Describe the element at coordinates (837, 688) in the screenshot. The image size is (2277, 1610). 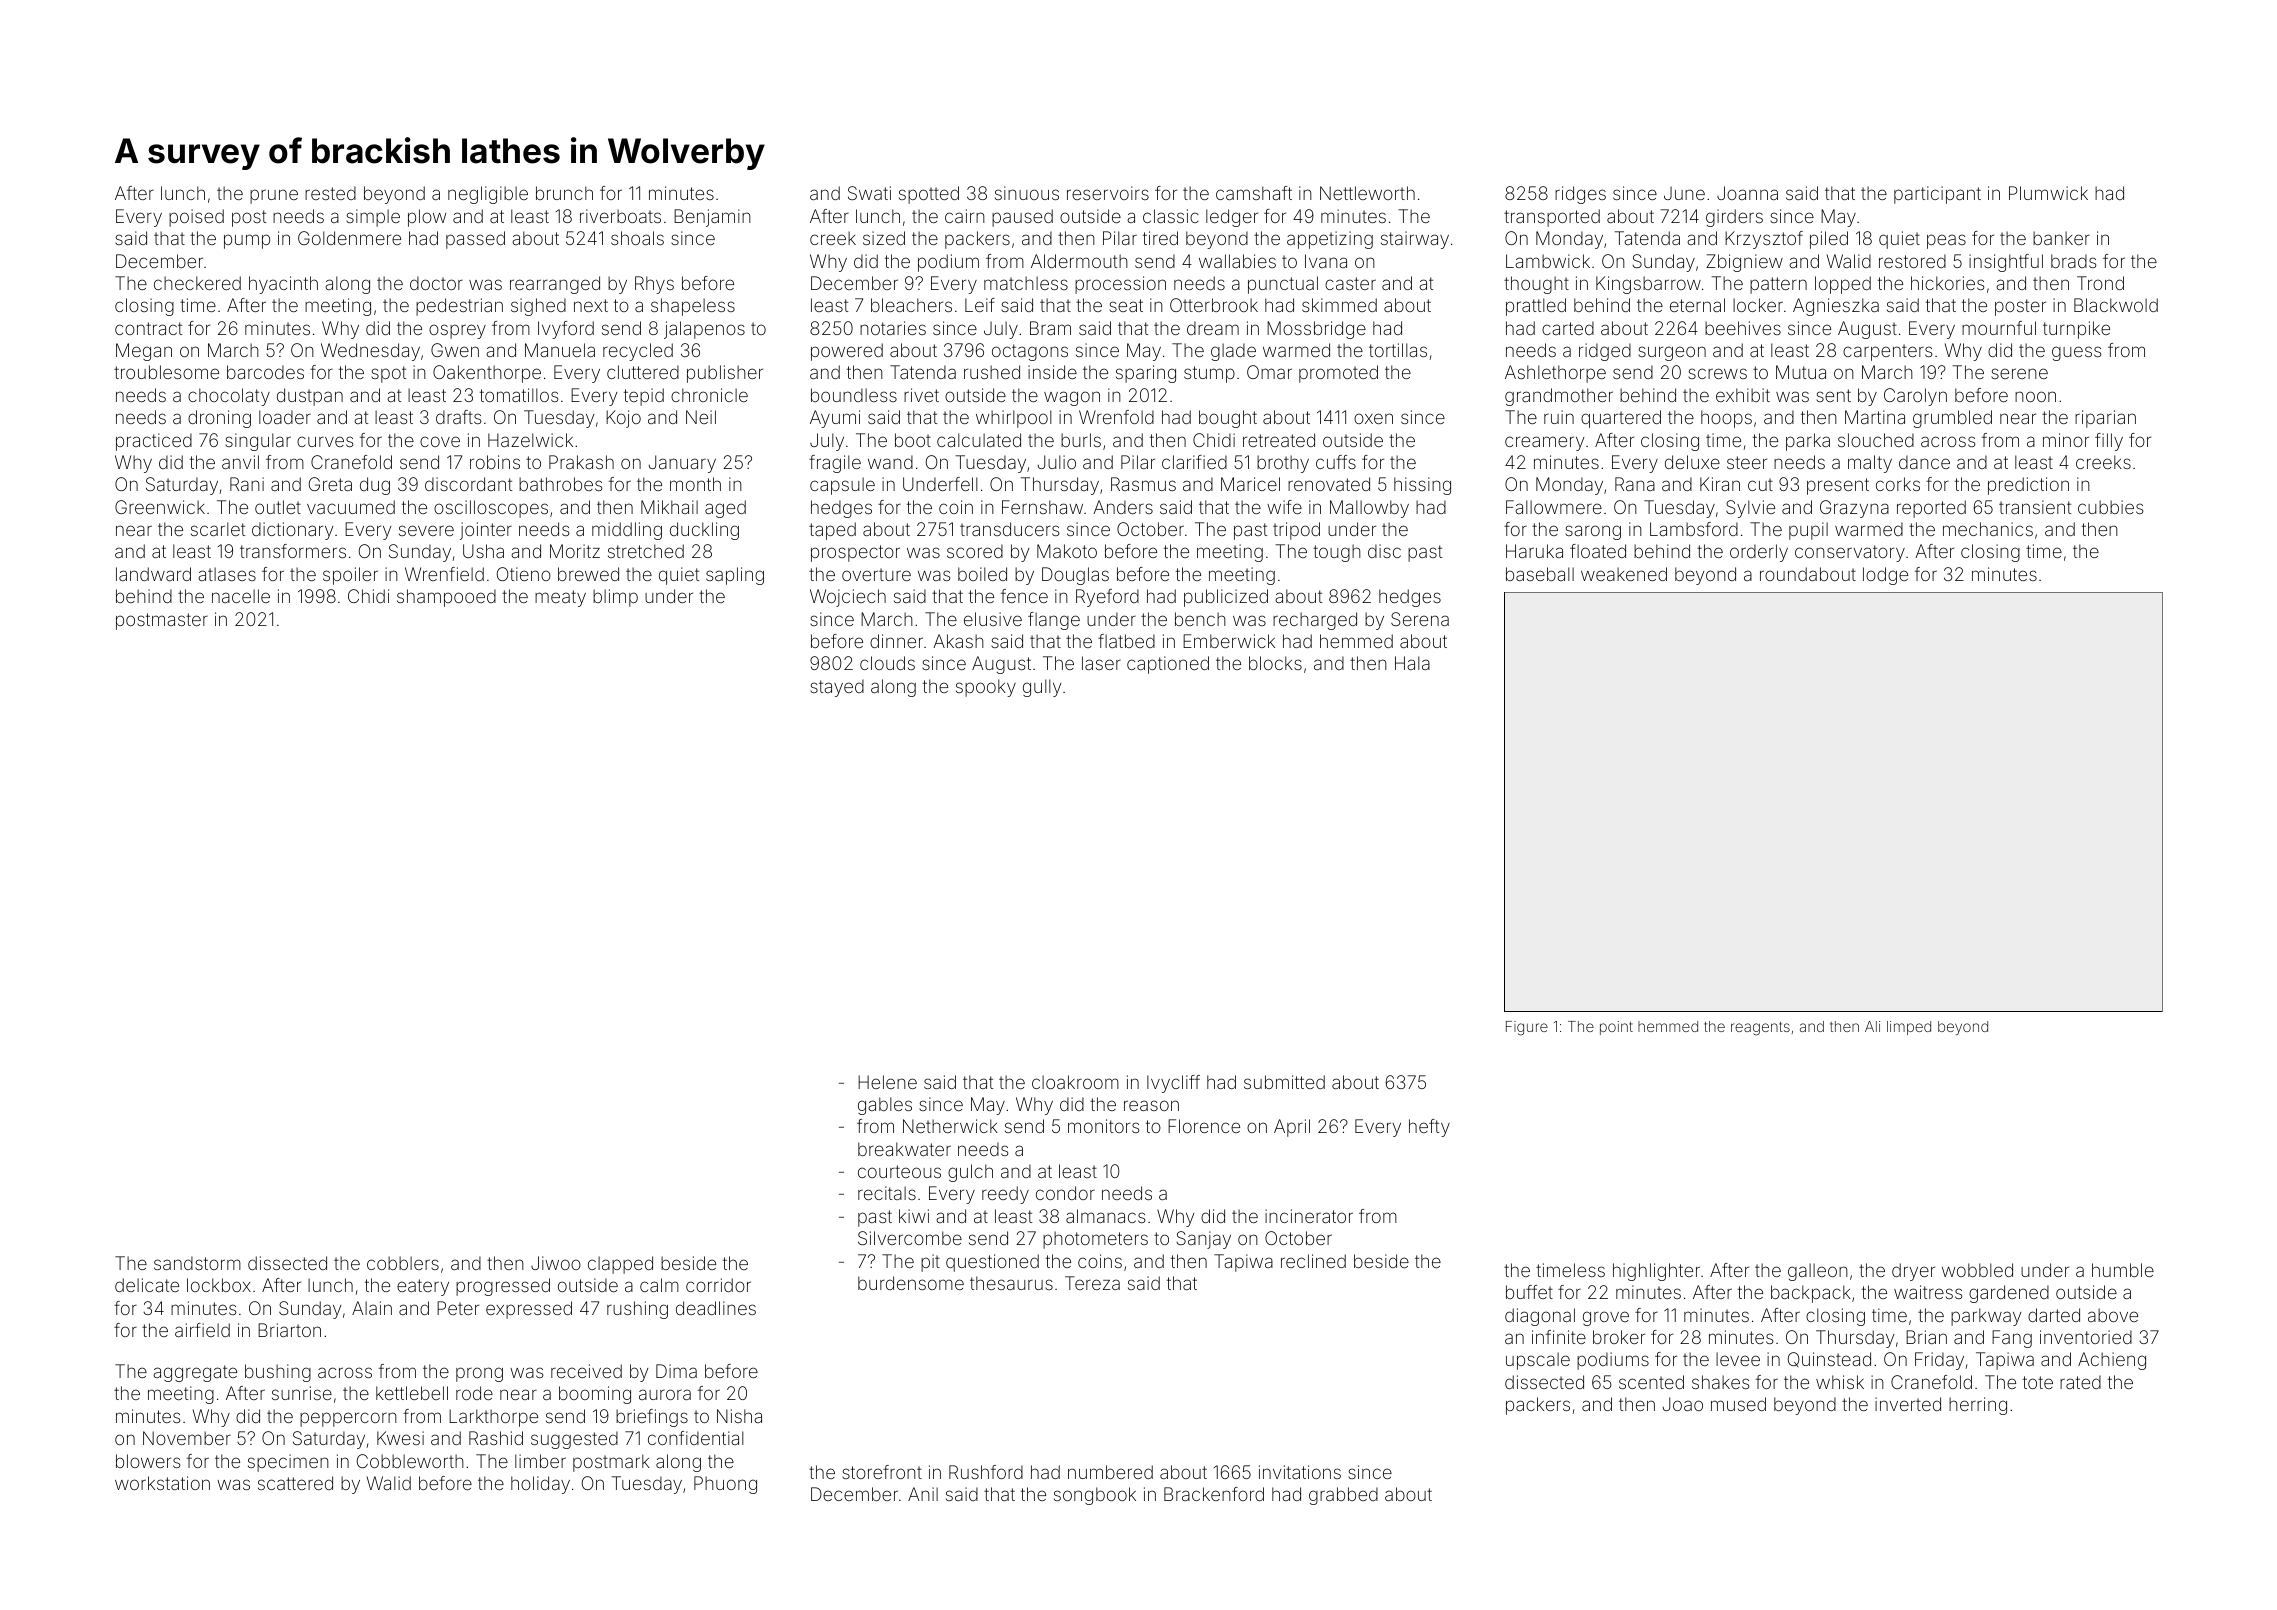
I see `stayed` at that location.
